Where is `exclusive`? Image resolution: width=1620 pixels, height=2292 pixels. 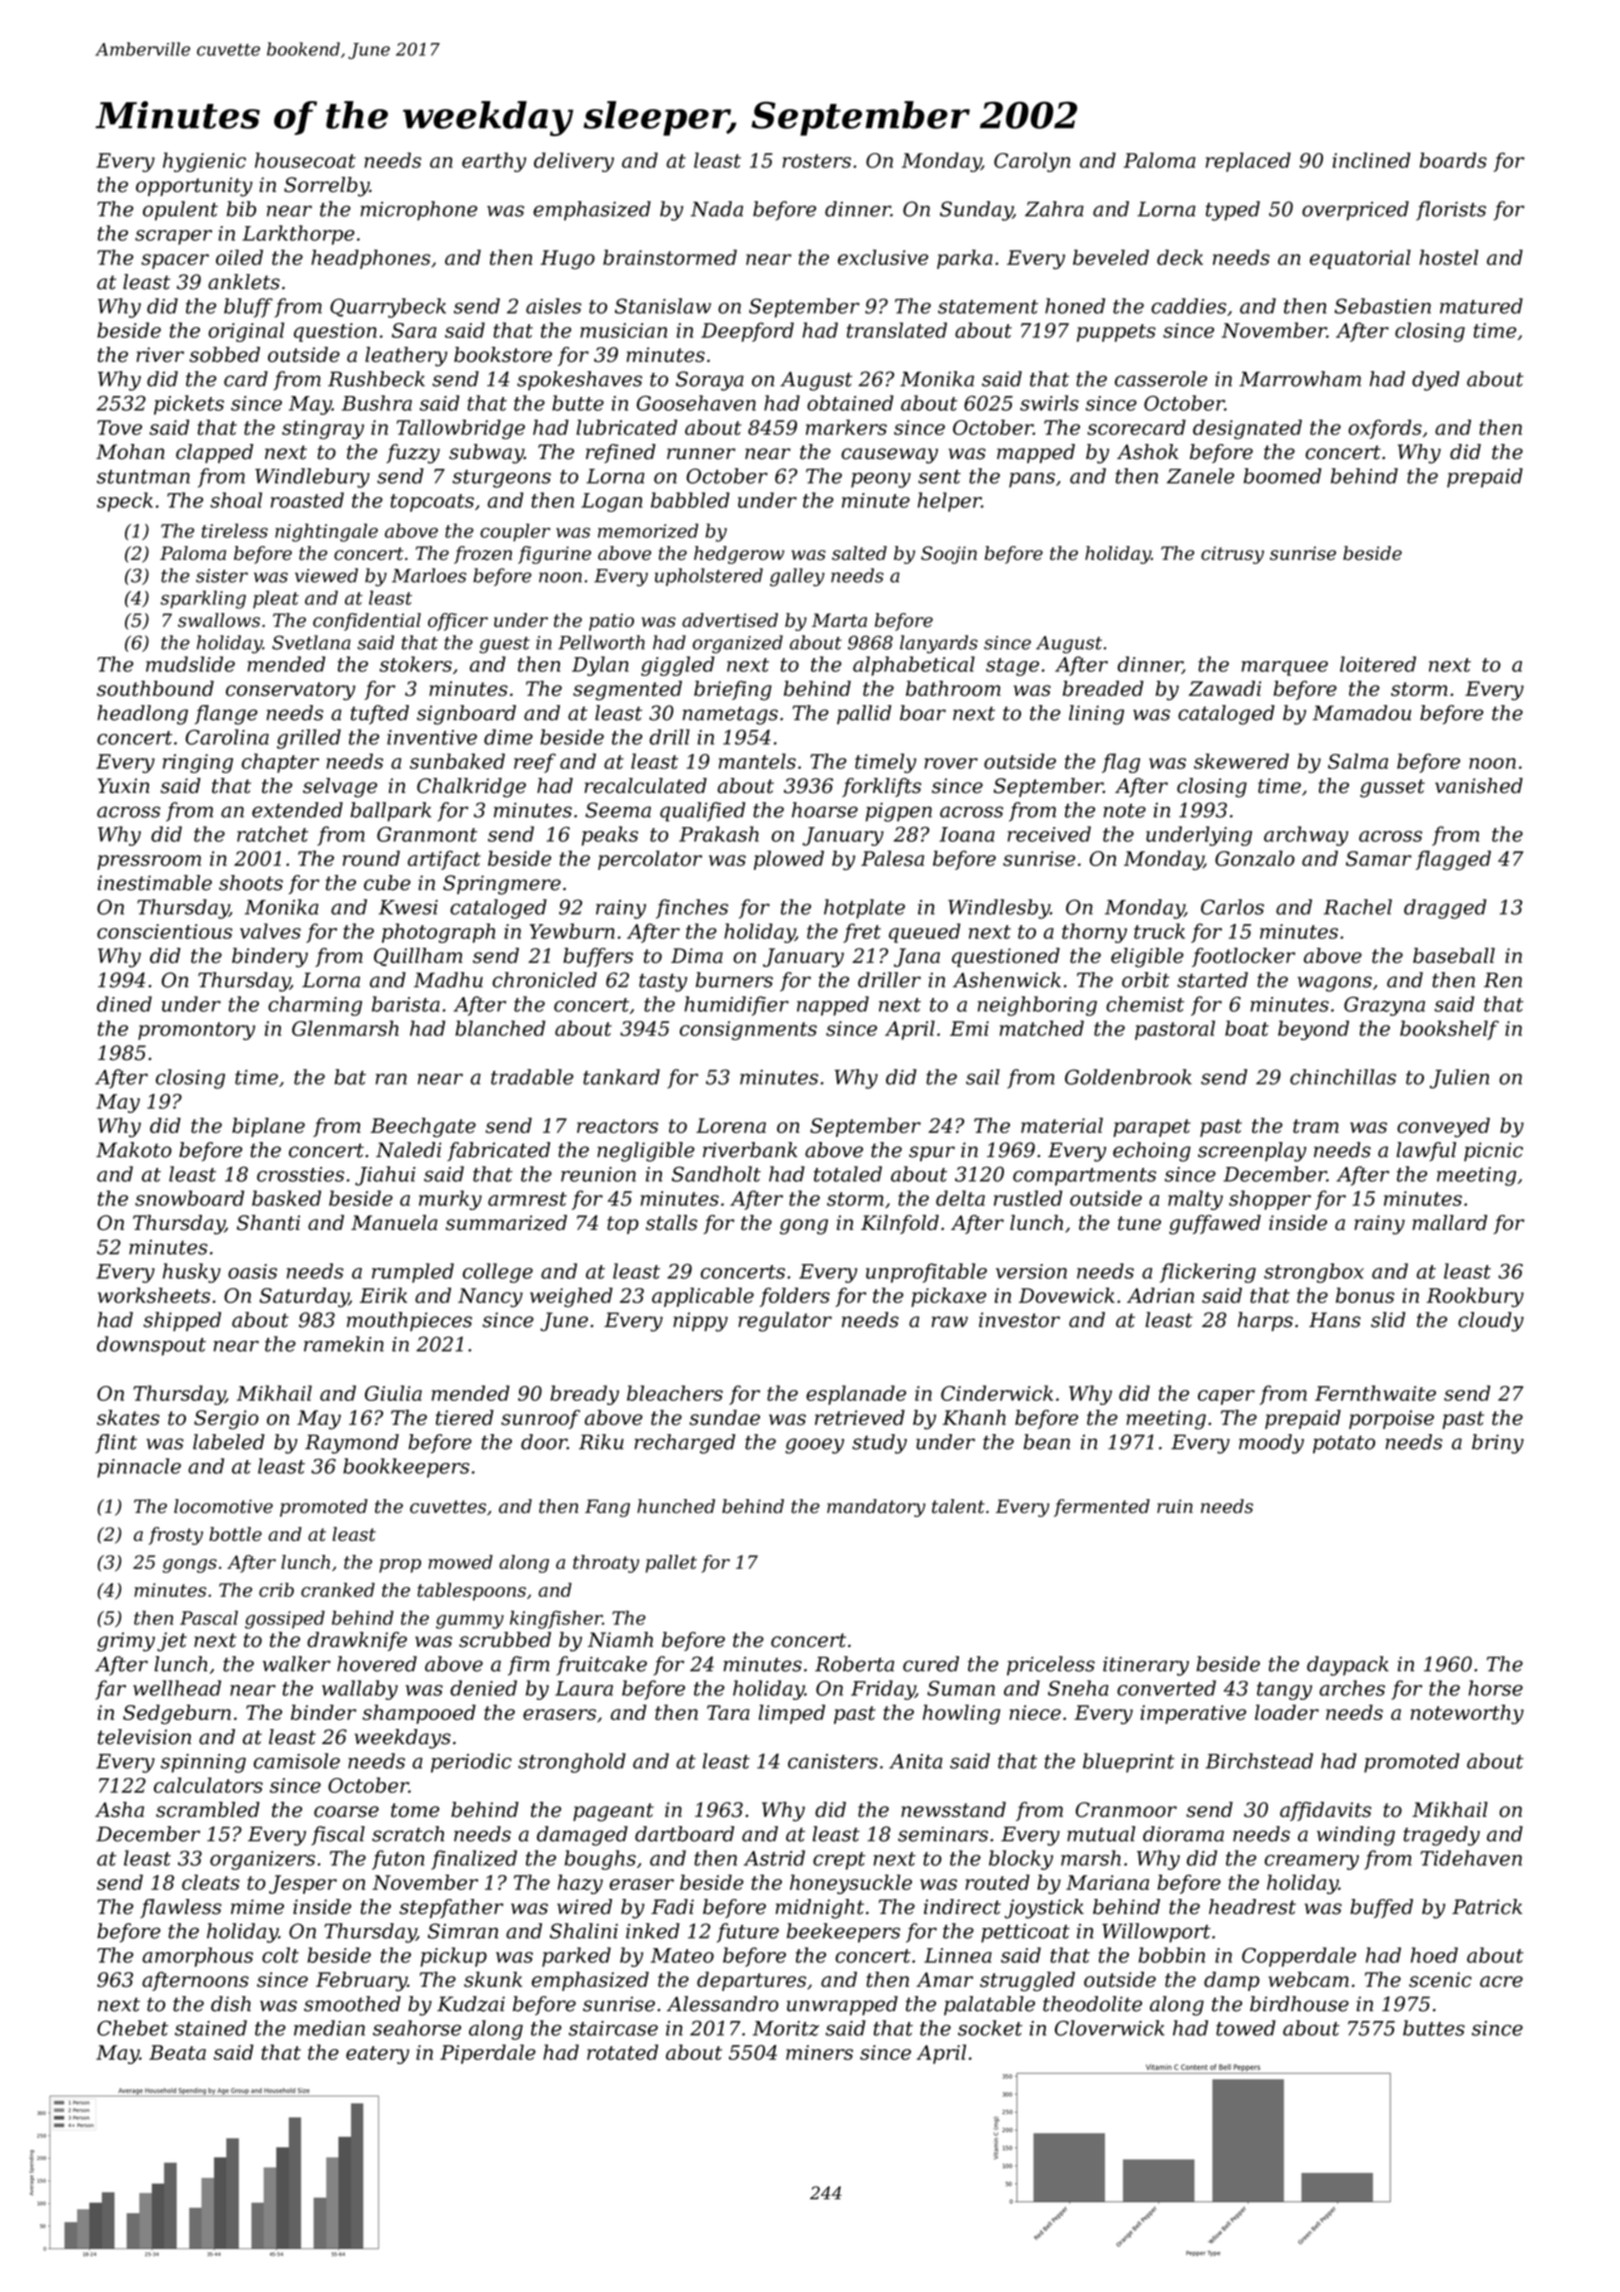
exclusive is located at coordinates (883, 257).
